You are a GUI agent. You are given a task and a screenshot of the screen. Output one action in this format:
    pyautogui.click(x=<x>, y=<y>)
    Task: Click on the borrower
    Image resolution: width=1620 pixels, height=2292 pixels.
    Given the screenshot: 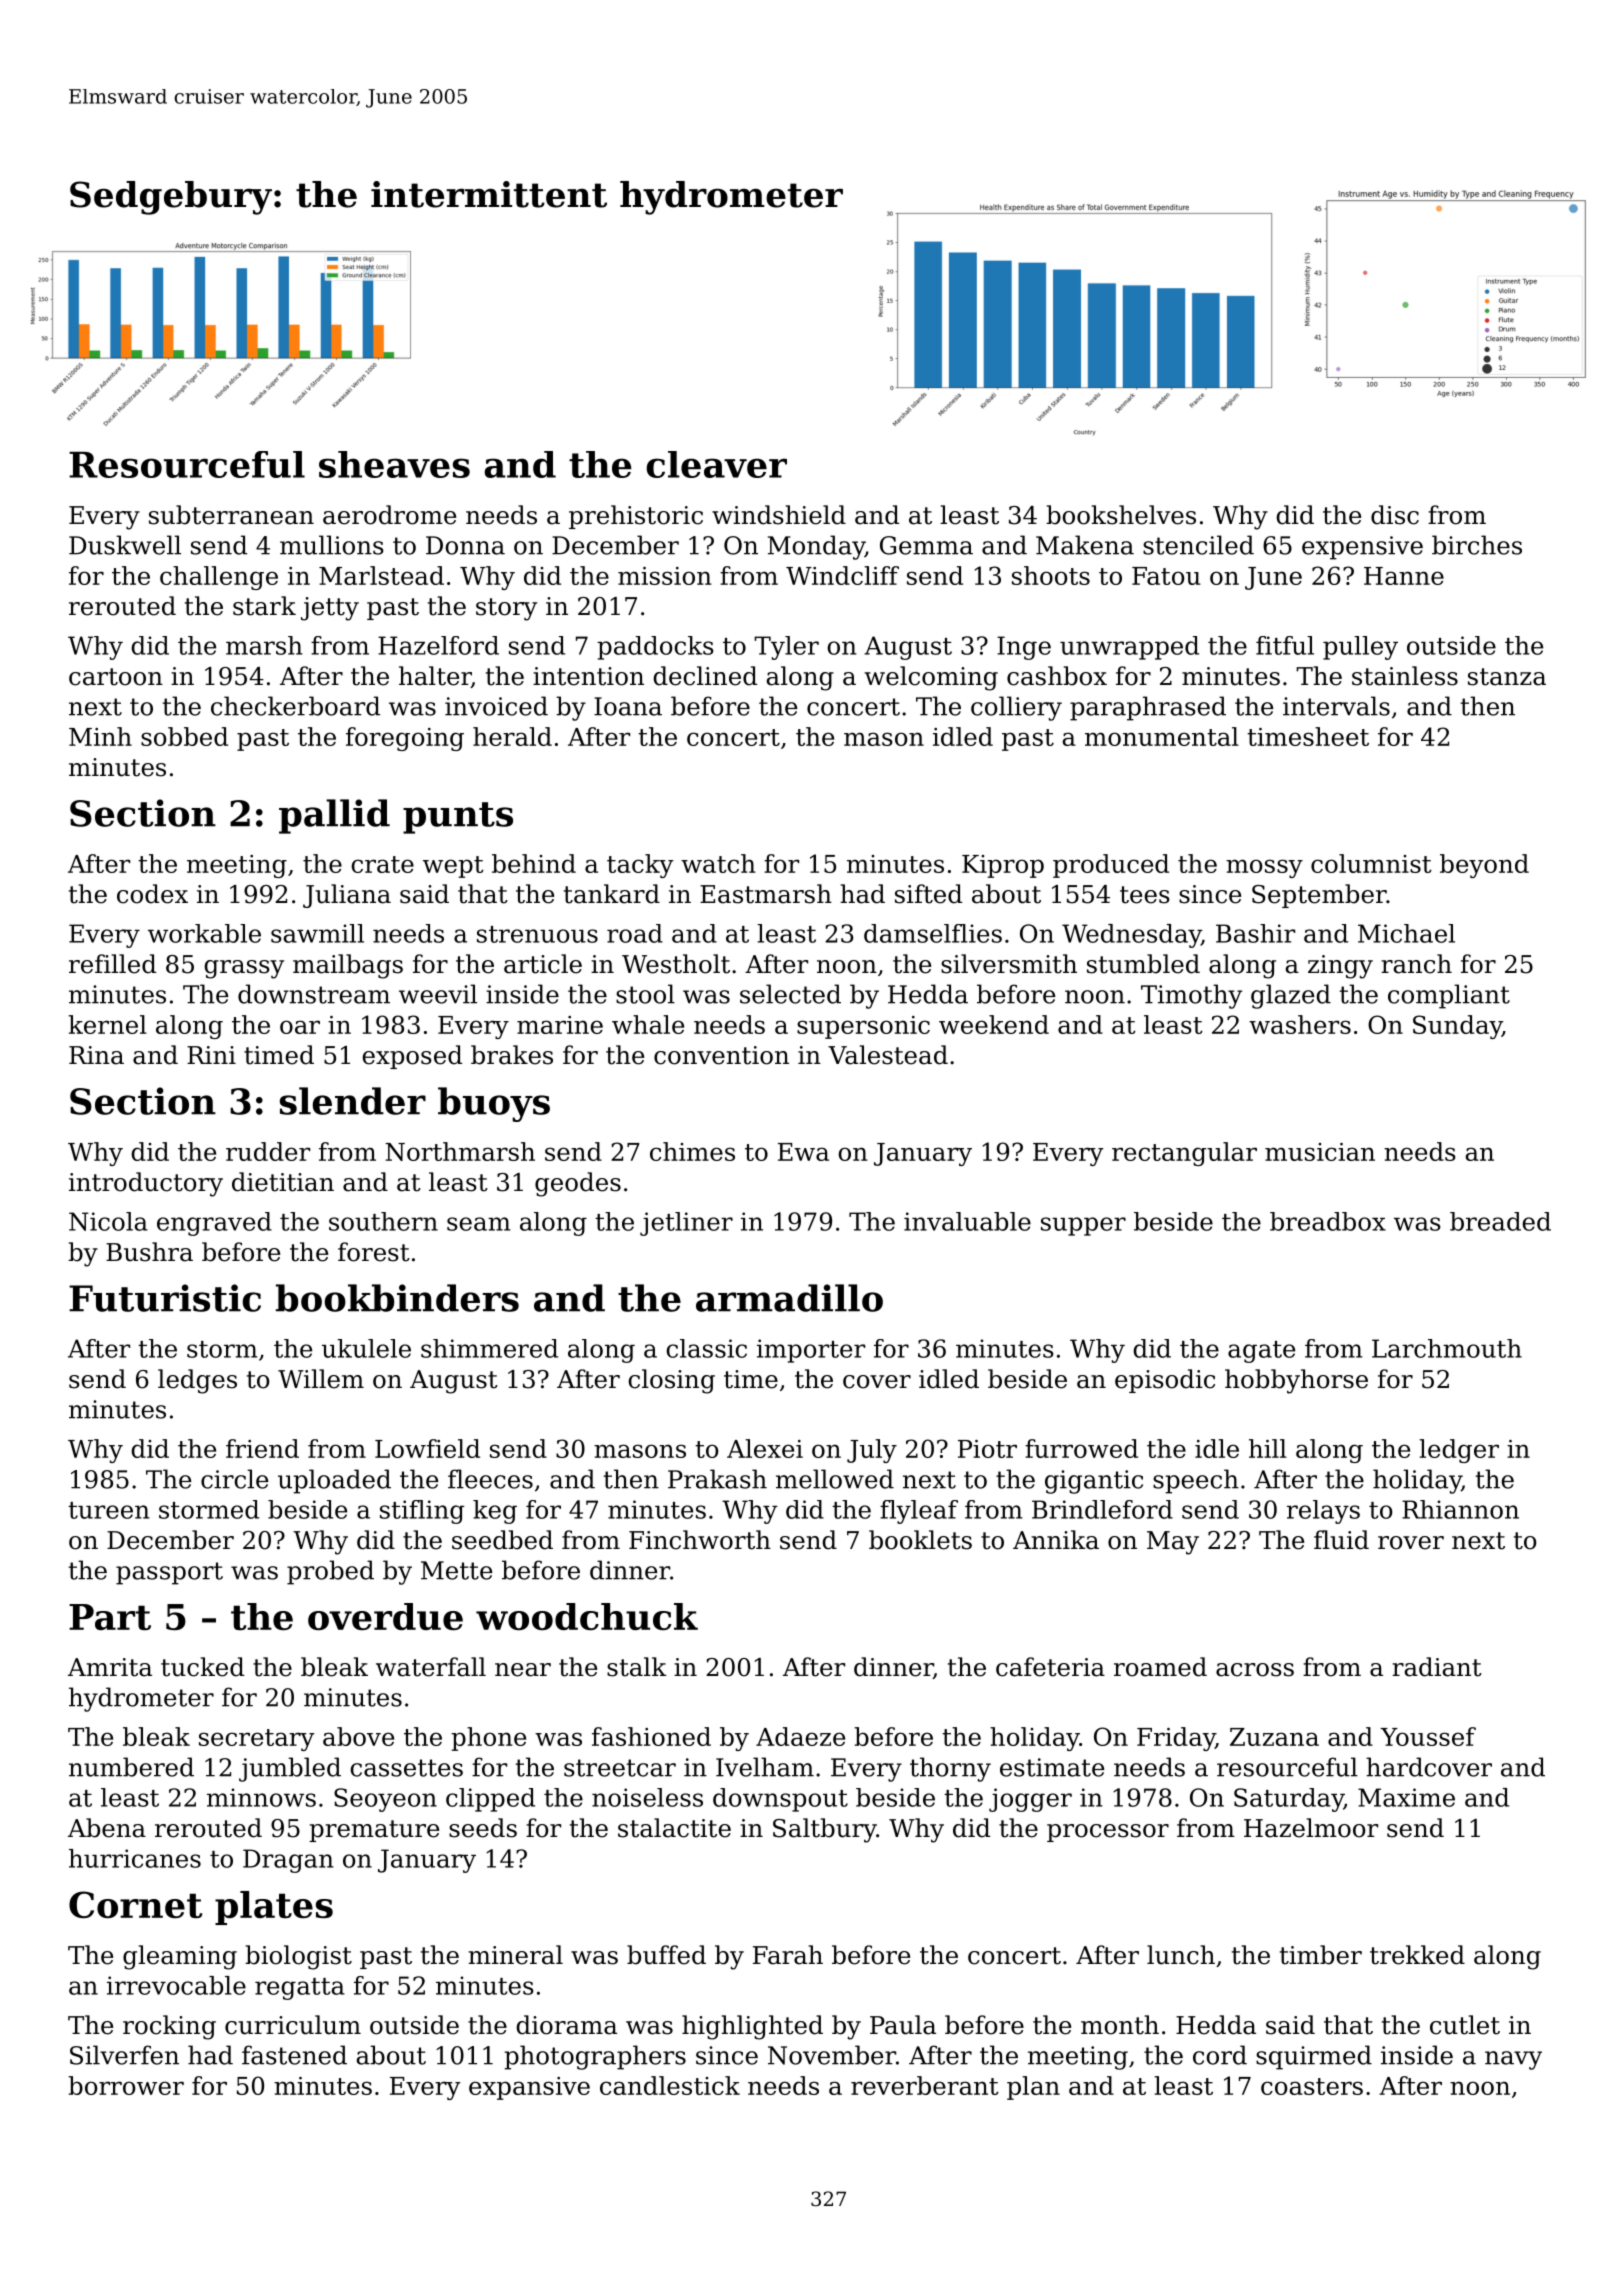 What is the action you would take?
    pyautogui.click(x=126, y=2085)
